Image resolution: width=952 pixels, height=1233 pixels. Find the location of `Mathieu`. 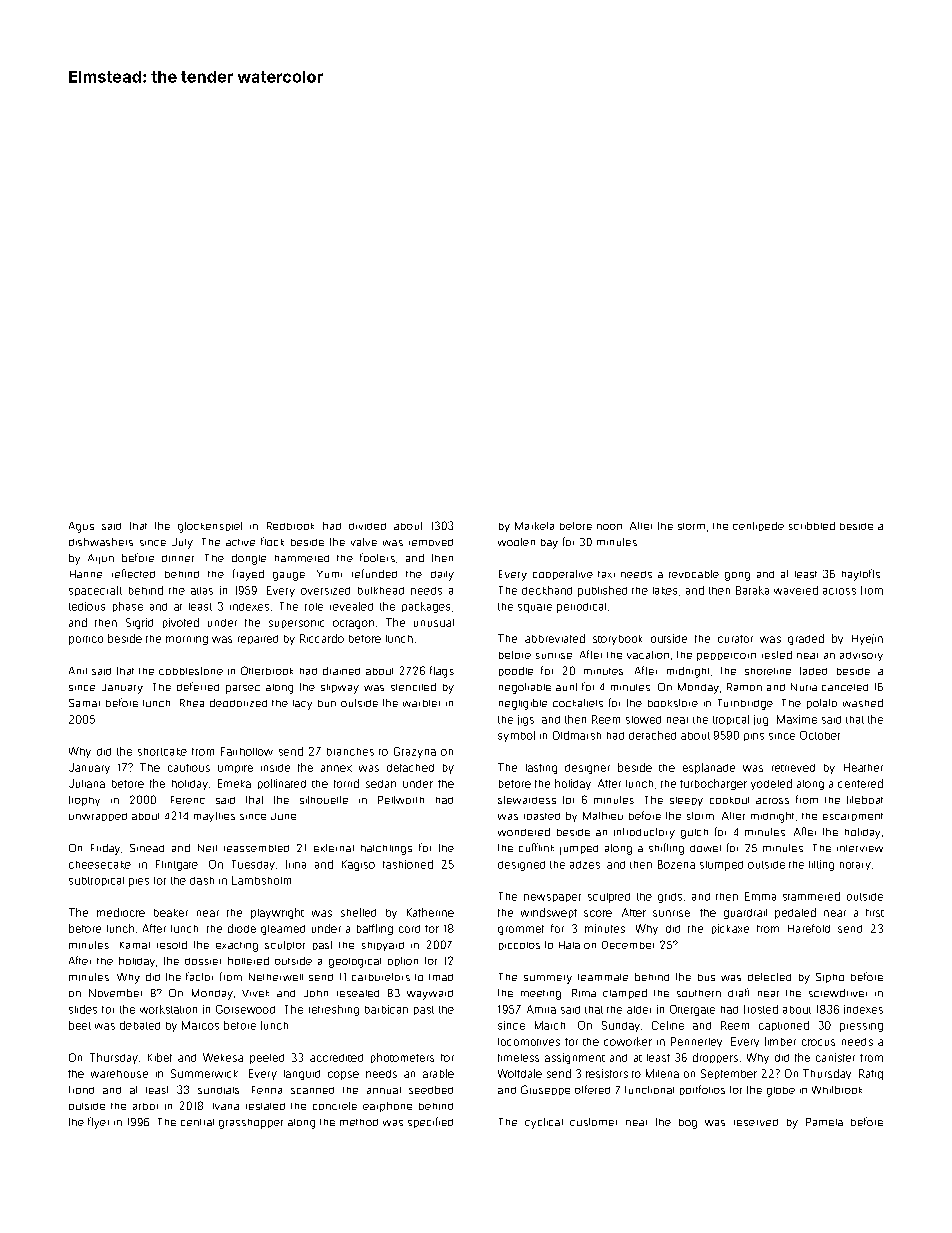

Mathieu is located at coordinates (603, 816).
